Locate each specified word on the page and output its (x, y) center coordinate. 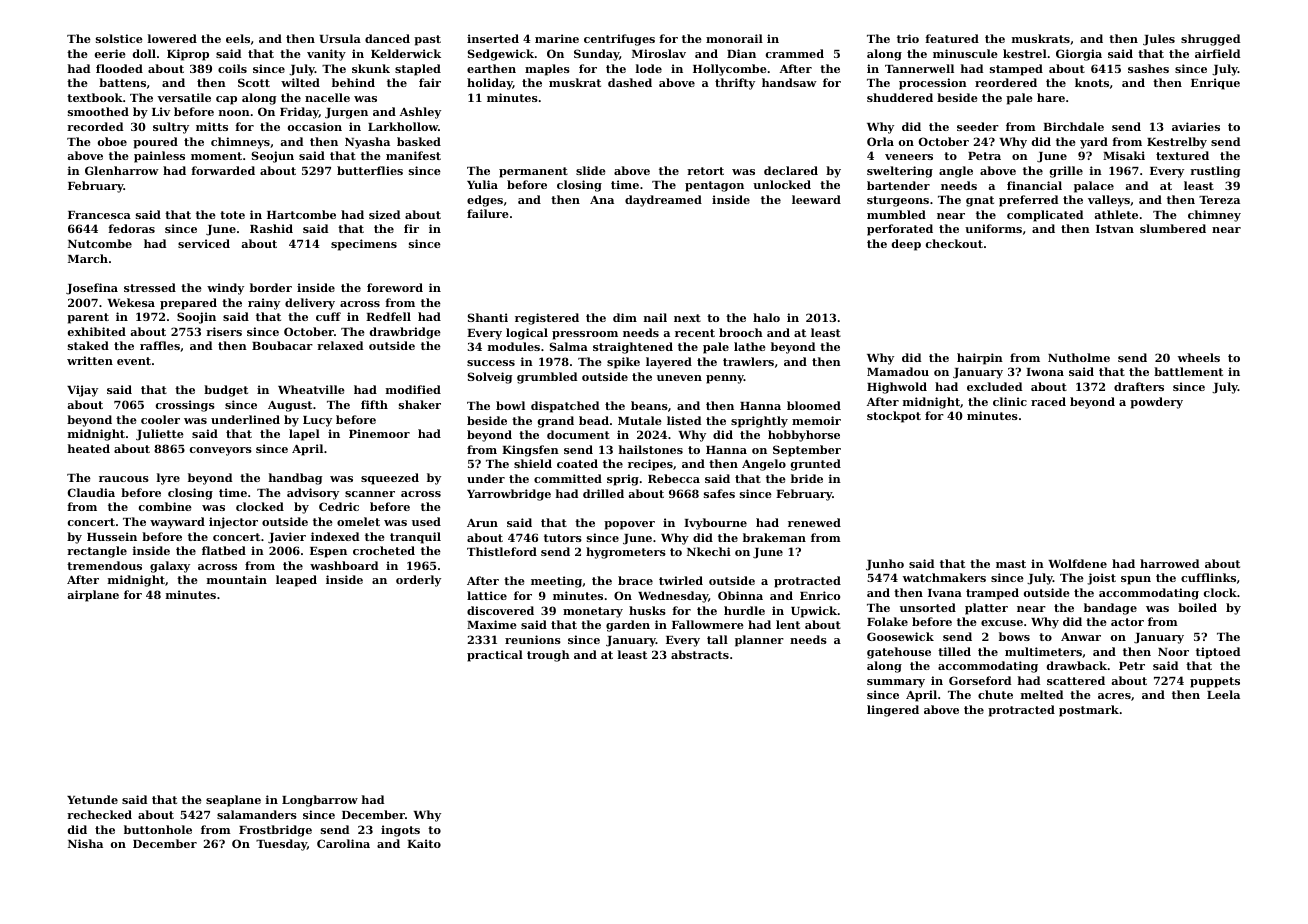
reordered (1006, 82)
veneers (909, 157)
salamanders (257, 814)
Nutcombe (100, 243)
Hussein (112, 536)
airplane (93, 596)
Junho (885, 565)
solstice (119, 38)
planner (759, 641)
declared (791, 170)
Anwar (1081, 637)
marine (557, 38)
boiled (1197, 607)
